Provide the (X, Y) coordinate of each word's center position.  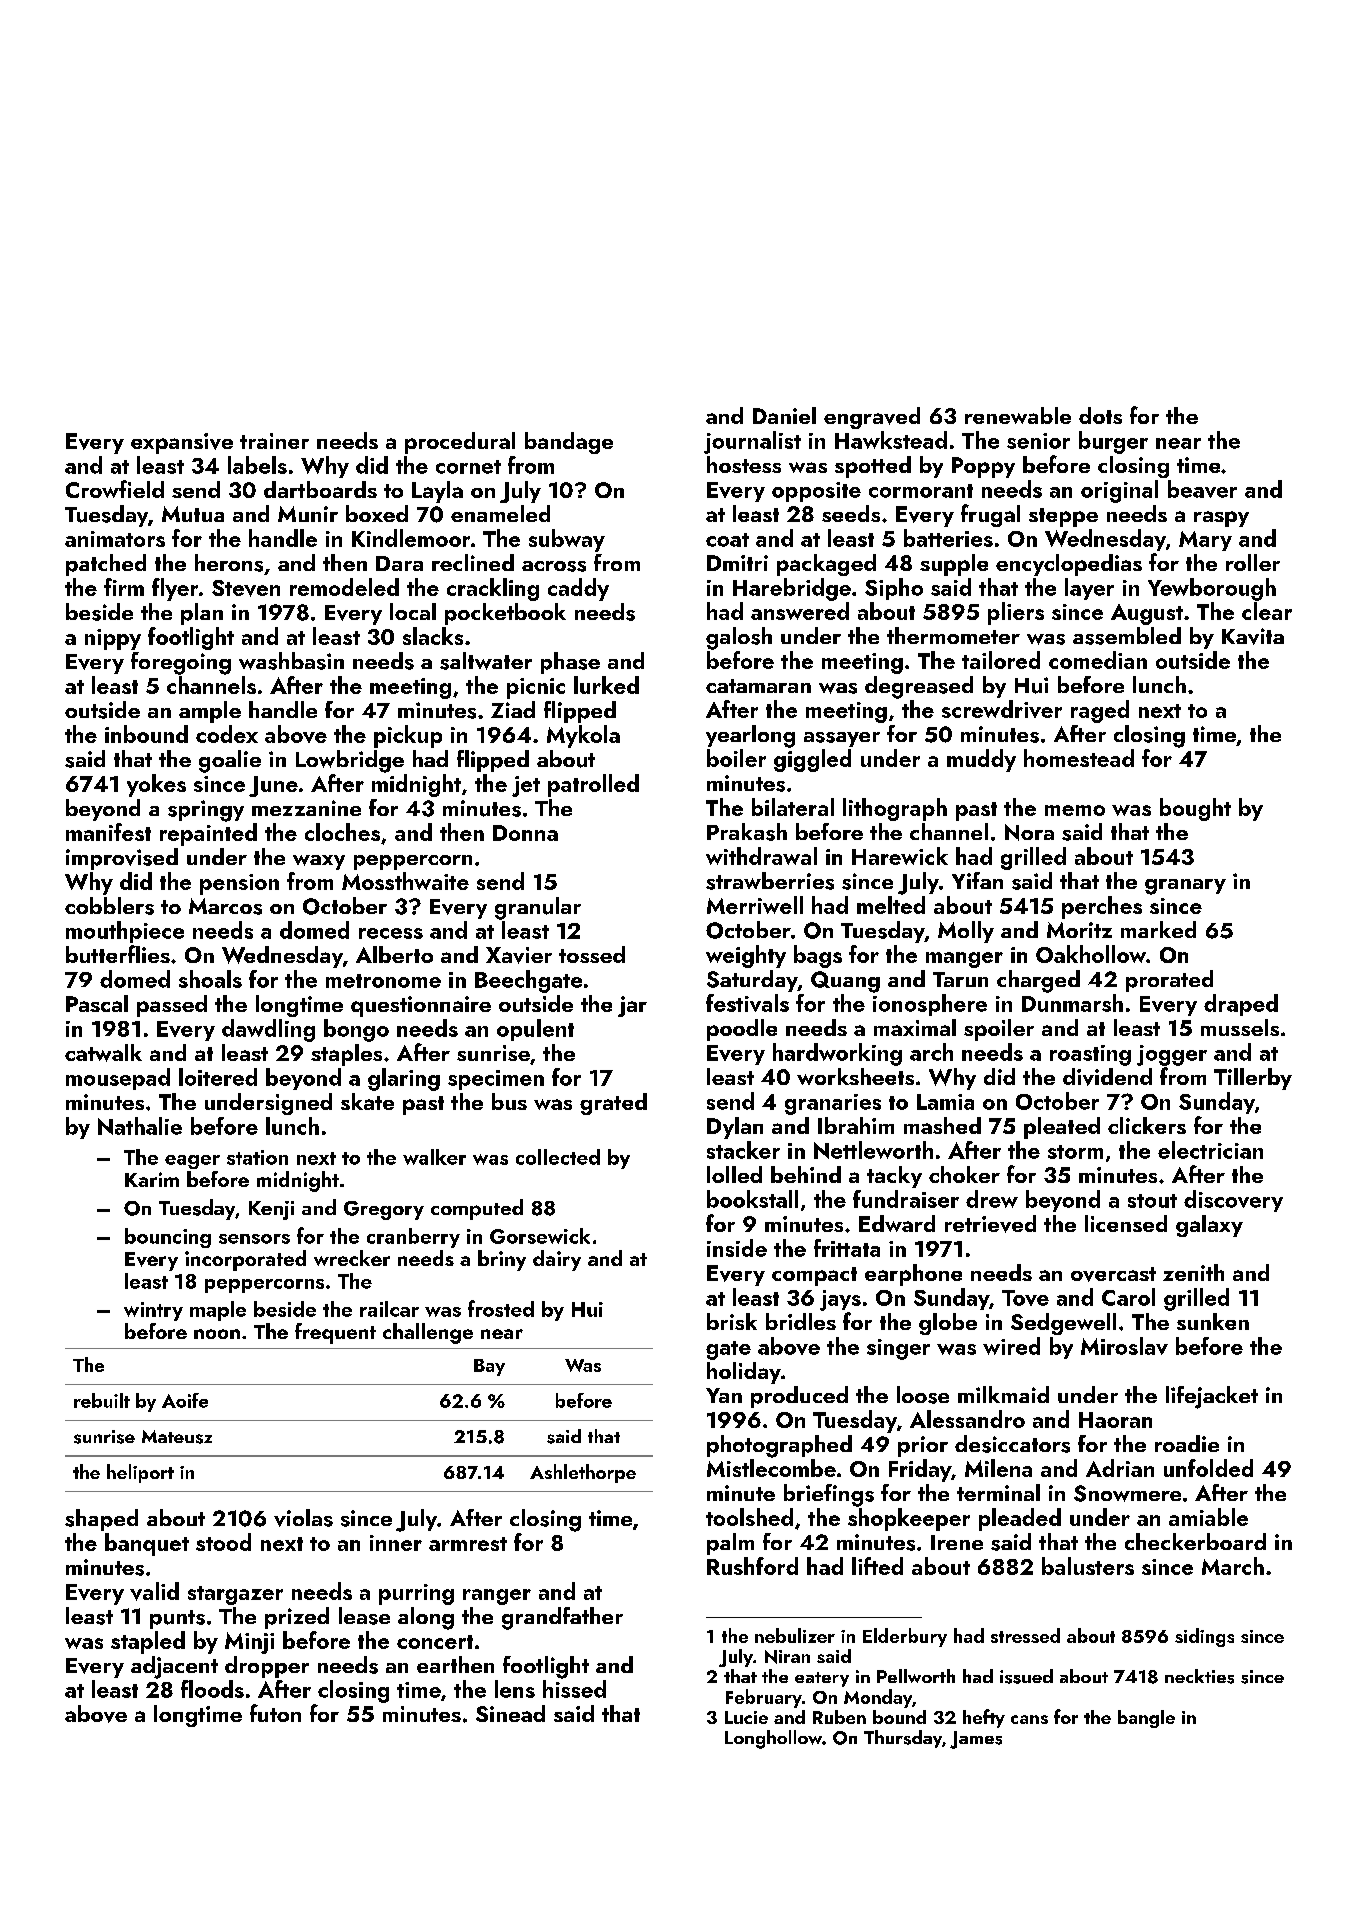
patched (106, 565)
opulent (535, 1030)
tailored (1001, 660)
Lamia (945, 1102)
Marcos (225, 906)
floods (212, 1689)
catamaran (758, 686)
